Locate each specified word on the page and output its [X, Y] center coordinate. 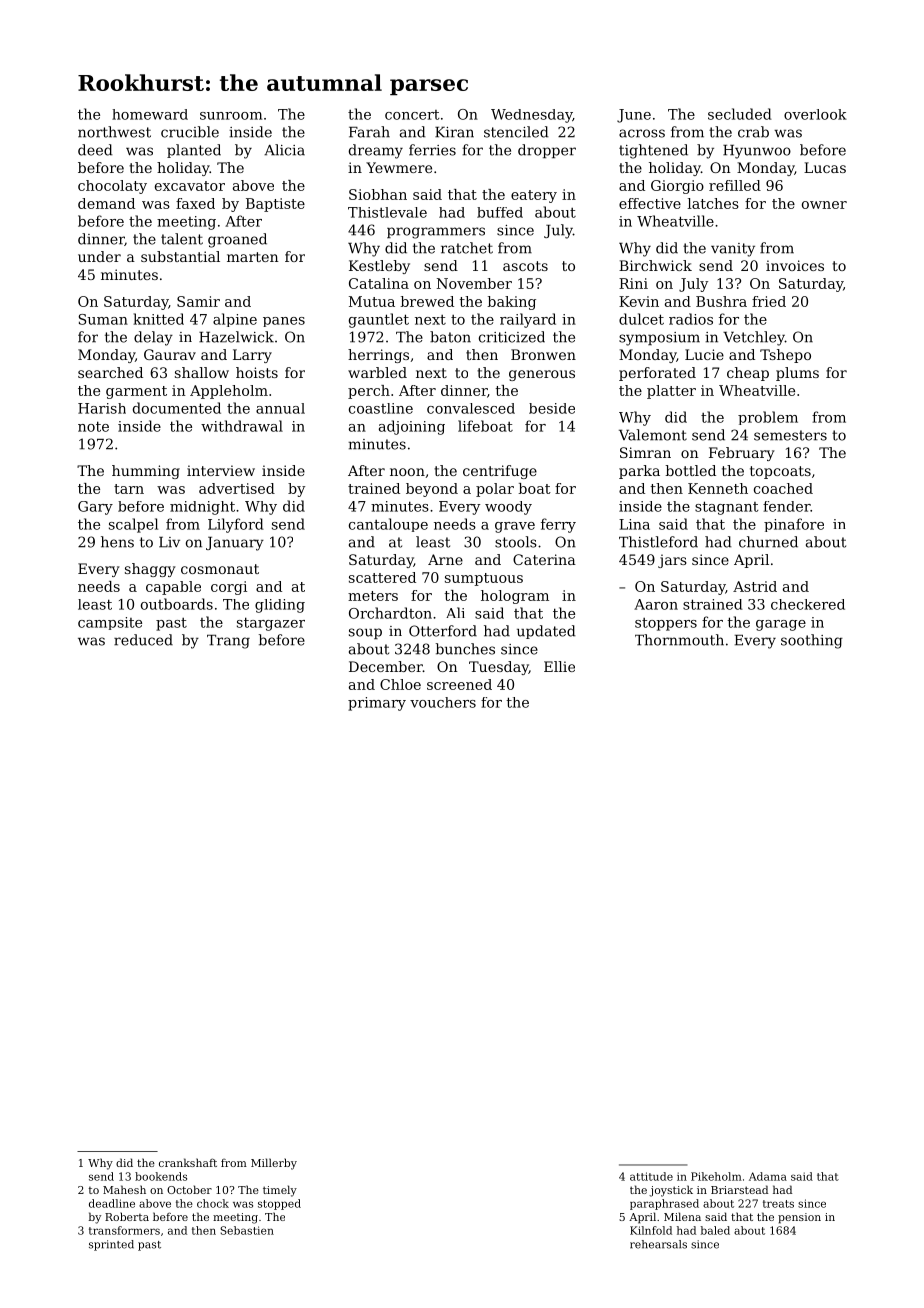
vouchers [443, 702]
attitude [651, 1176]
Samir [198, 301]
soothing [812, 641]
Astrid [755, 586]
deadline [112, 1203]
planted [194, 151]
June [634, 116]
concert [412, 115]
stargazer [271, 624]
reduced [143, 640]
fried [769, 301]
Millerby [274, 1164]
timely [280, 1191]
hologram [515, 597]
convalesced [471, 408]
